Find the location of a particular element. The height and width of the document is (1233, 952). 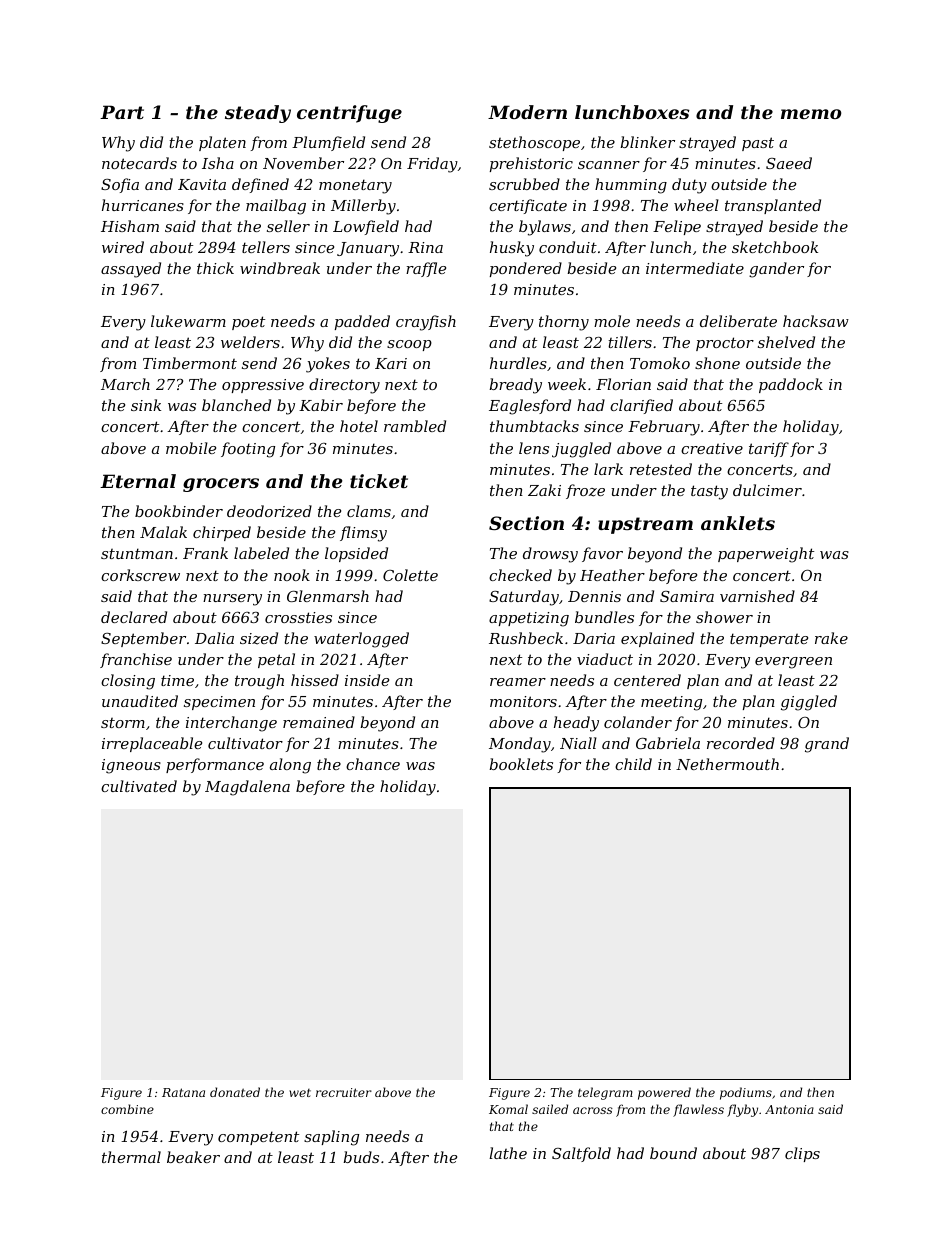

hacksaw is located at coordinates (816, 321).
